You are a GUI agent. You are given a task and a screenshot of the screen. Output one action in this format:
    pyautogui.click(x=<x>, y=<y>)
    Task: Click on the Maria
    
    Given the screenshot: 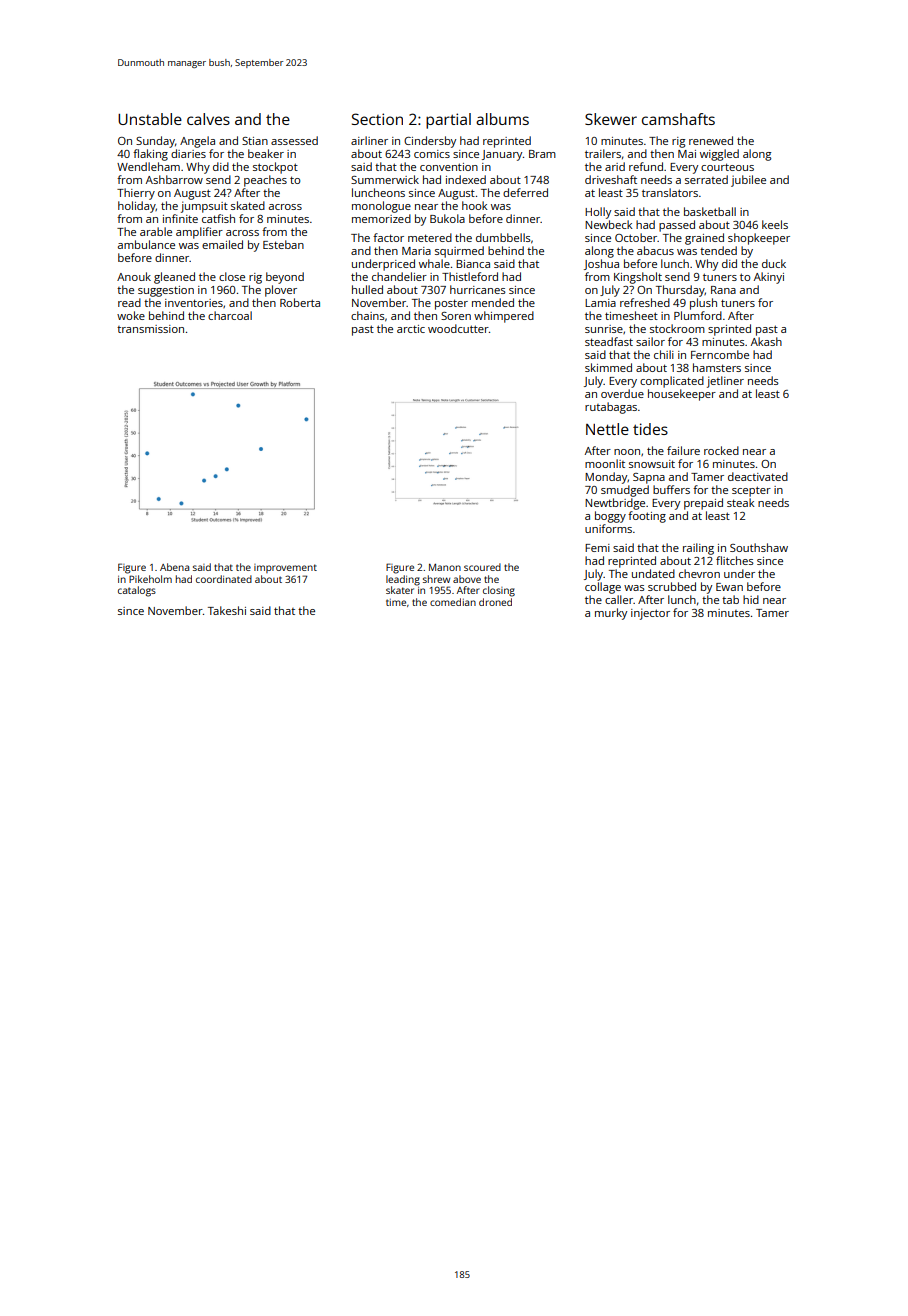 What is the action you would take?
    pyautogui.click(x=416, y=251)
